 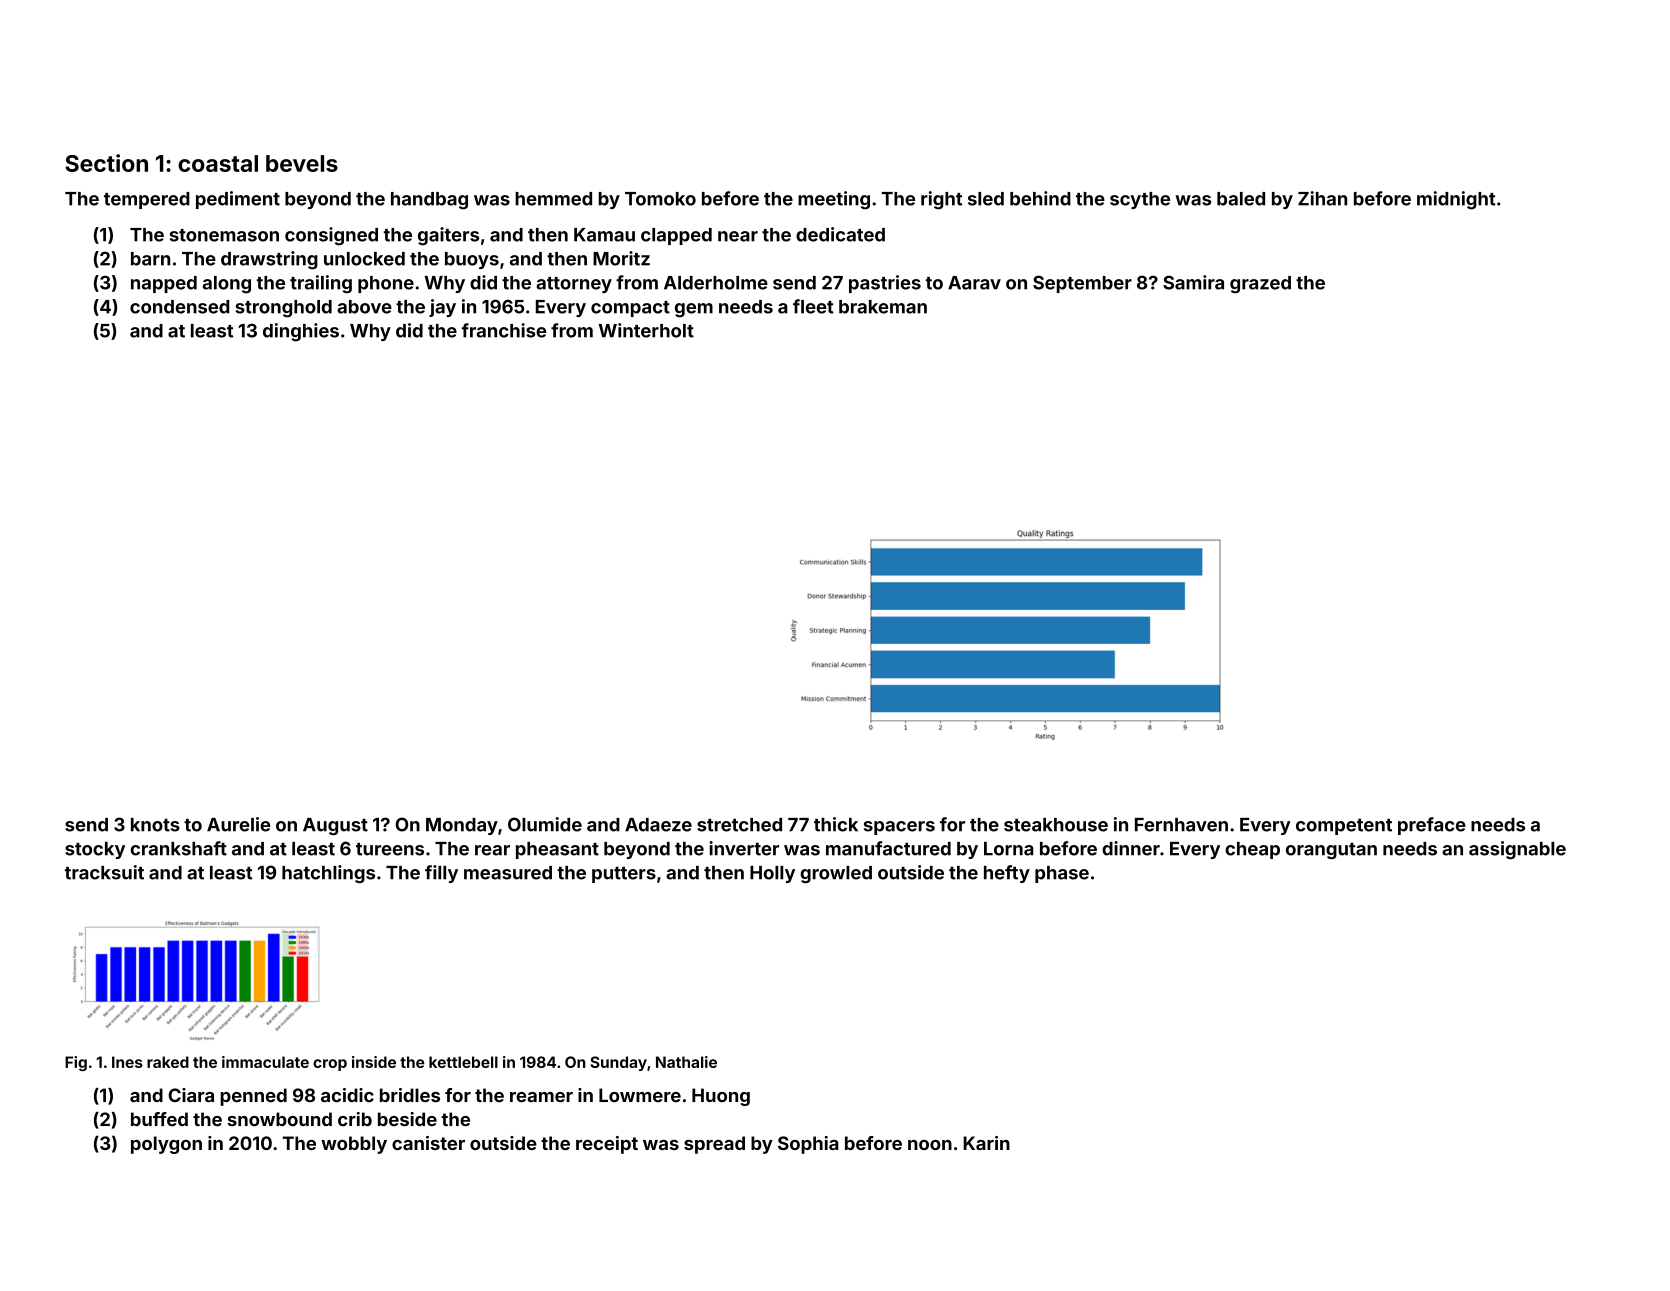 What do you see at coordinates (179, 307) in the page?
I see `condensed` at bounding box center [179, 307].
